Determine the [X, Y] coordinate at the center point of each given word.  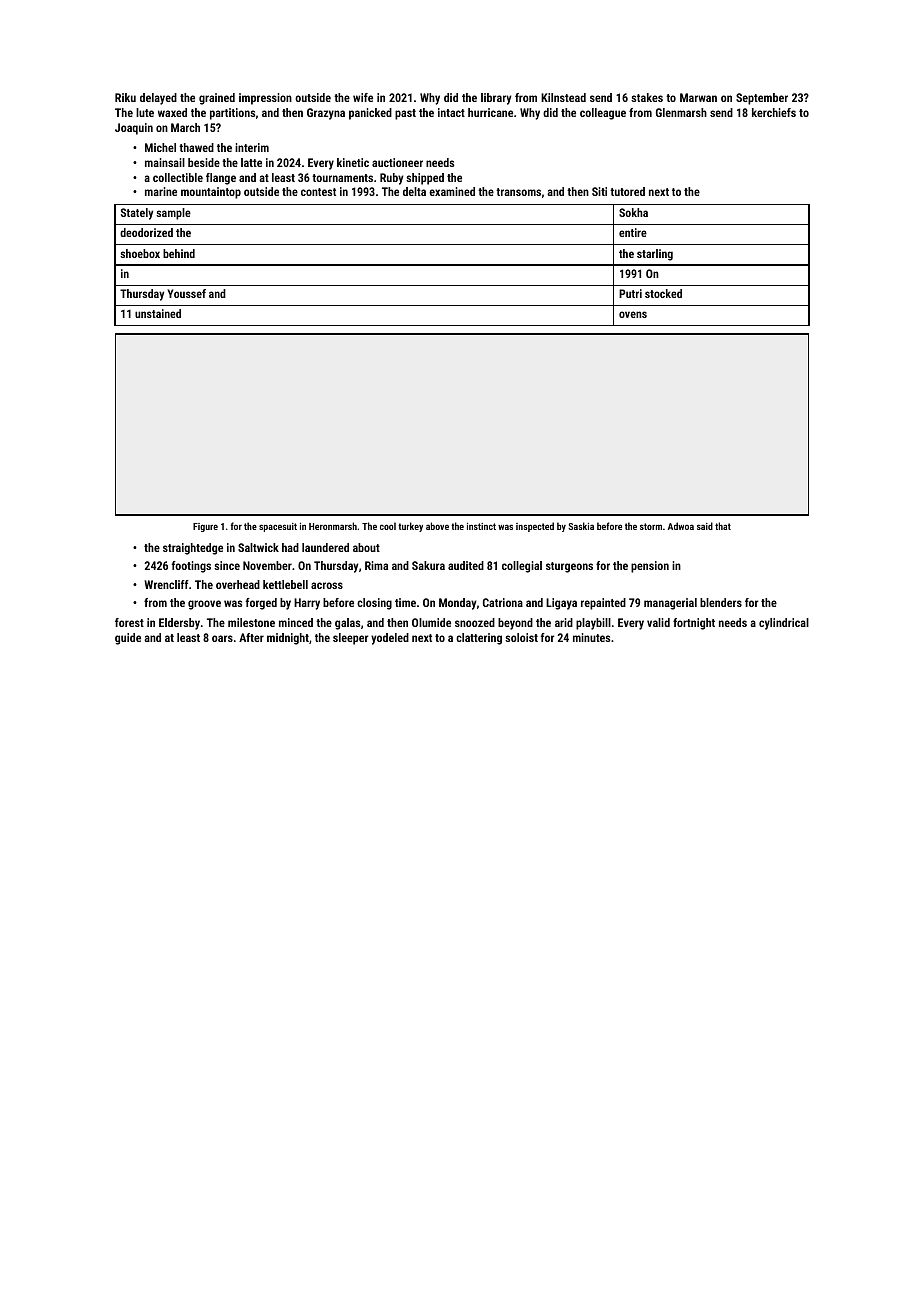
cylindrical [784, 624]
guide [128, 639]
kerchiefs [774, 112]
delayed [158, 99]
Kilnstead [563, 97]
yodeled [390, 639]
